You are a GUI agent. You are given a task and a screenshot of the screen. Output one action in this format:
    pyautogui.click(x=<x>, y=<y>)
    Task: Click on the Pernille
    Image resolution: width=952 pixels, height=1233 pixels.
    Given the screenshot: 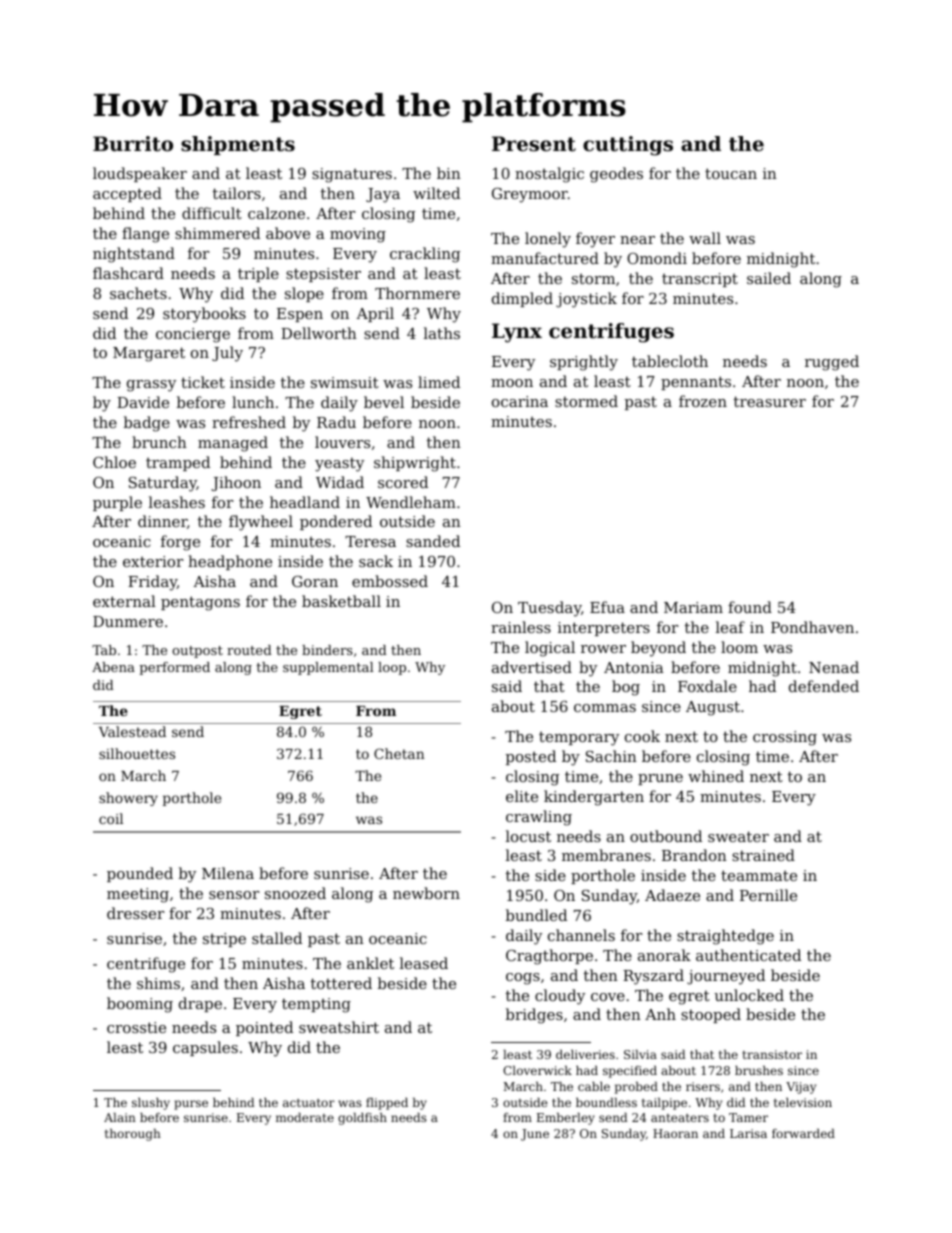 What is the action you would take?
    pyautogui.click(x=768, y=895)
